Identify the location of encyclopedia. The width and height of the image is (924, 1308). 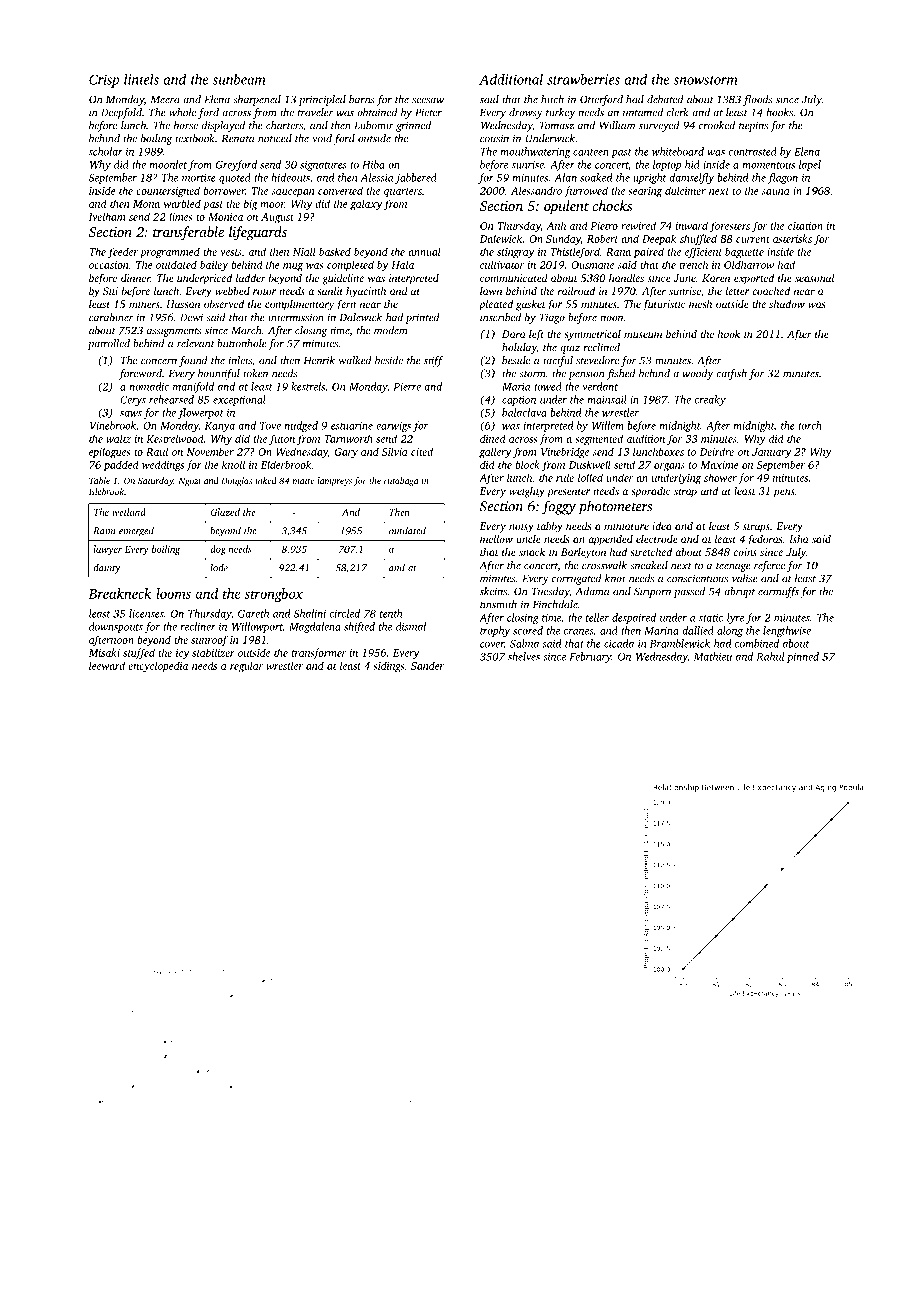
(158, 666).
